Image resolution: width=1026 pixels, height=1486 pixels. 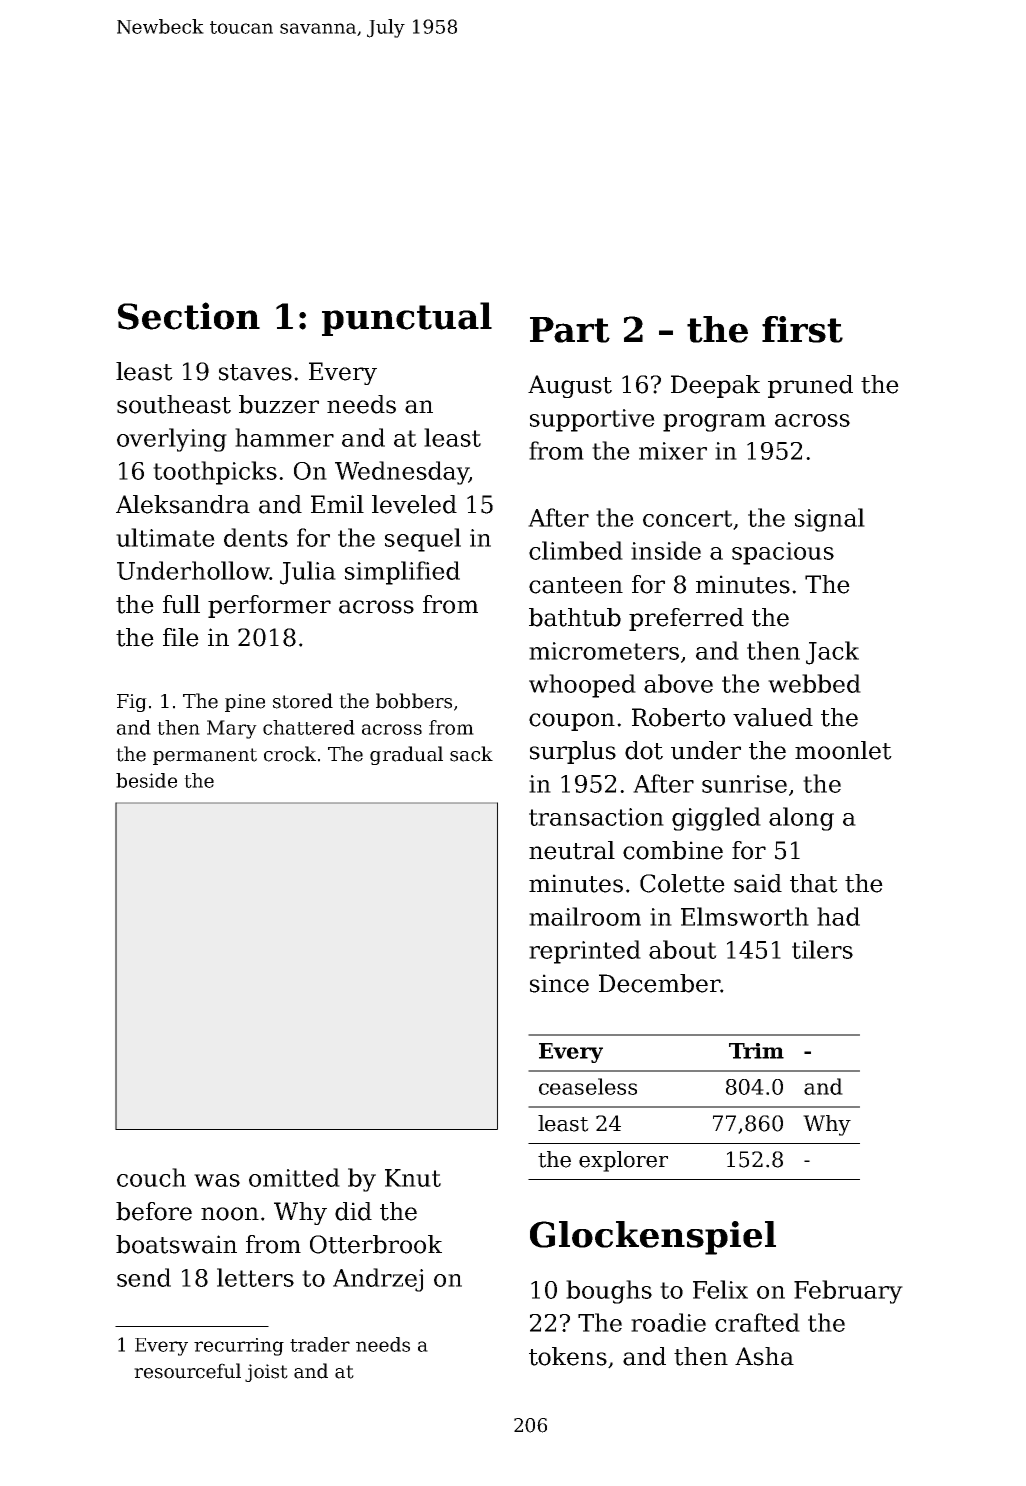 I want to click on tokens, so click(x=568, y=1356).
